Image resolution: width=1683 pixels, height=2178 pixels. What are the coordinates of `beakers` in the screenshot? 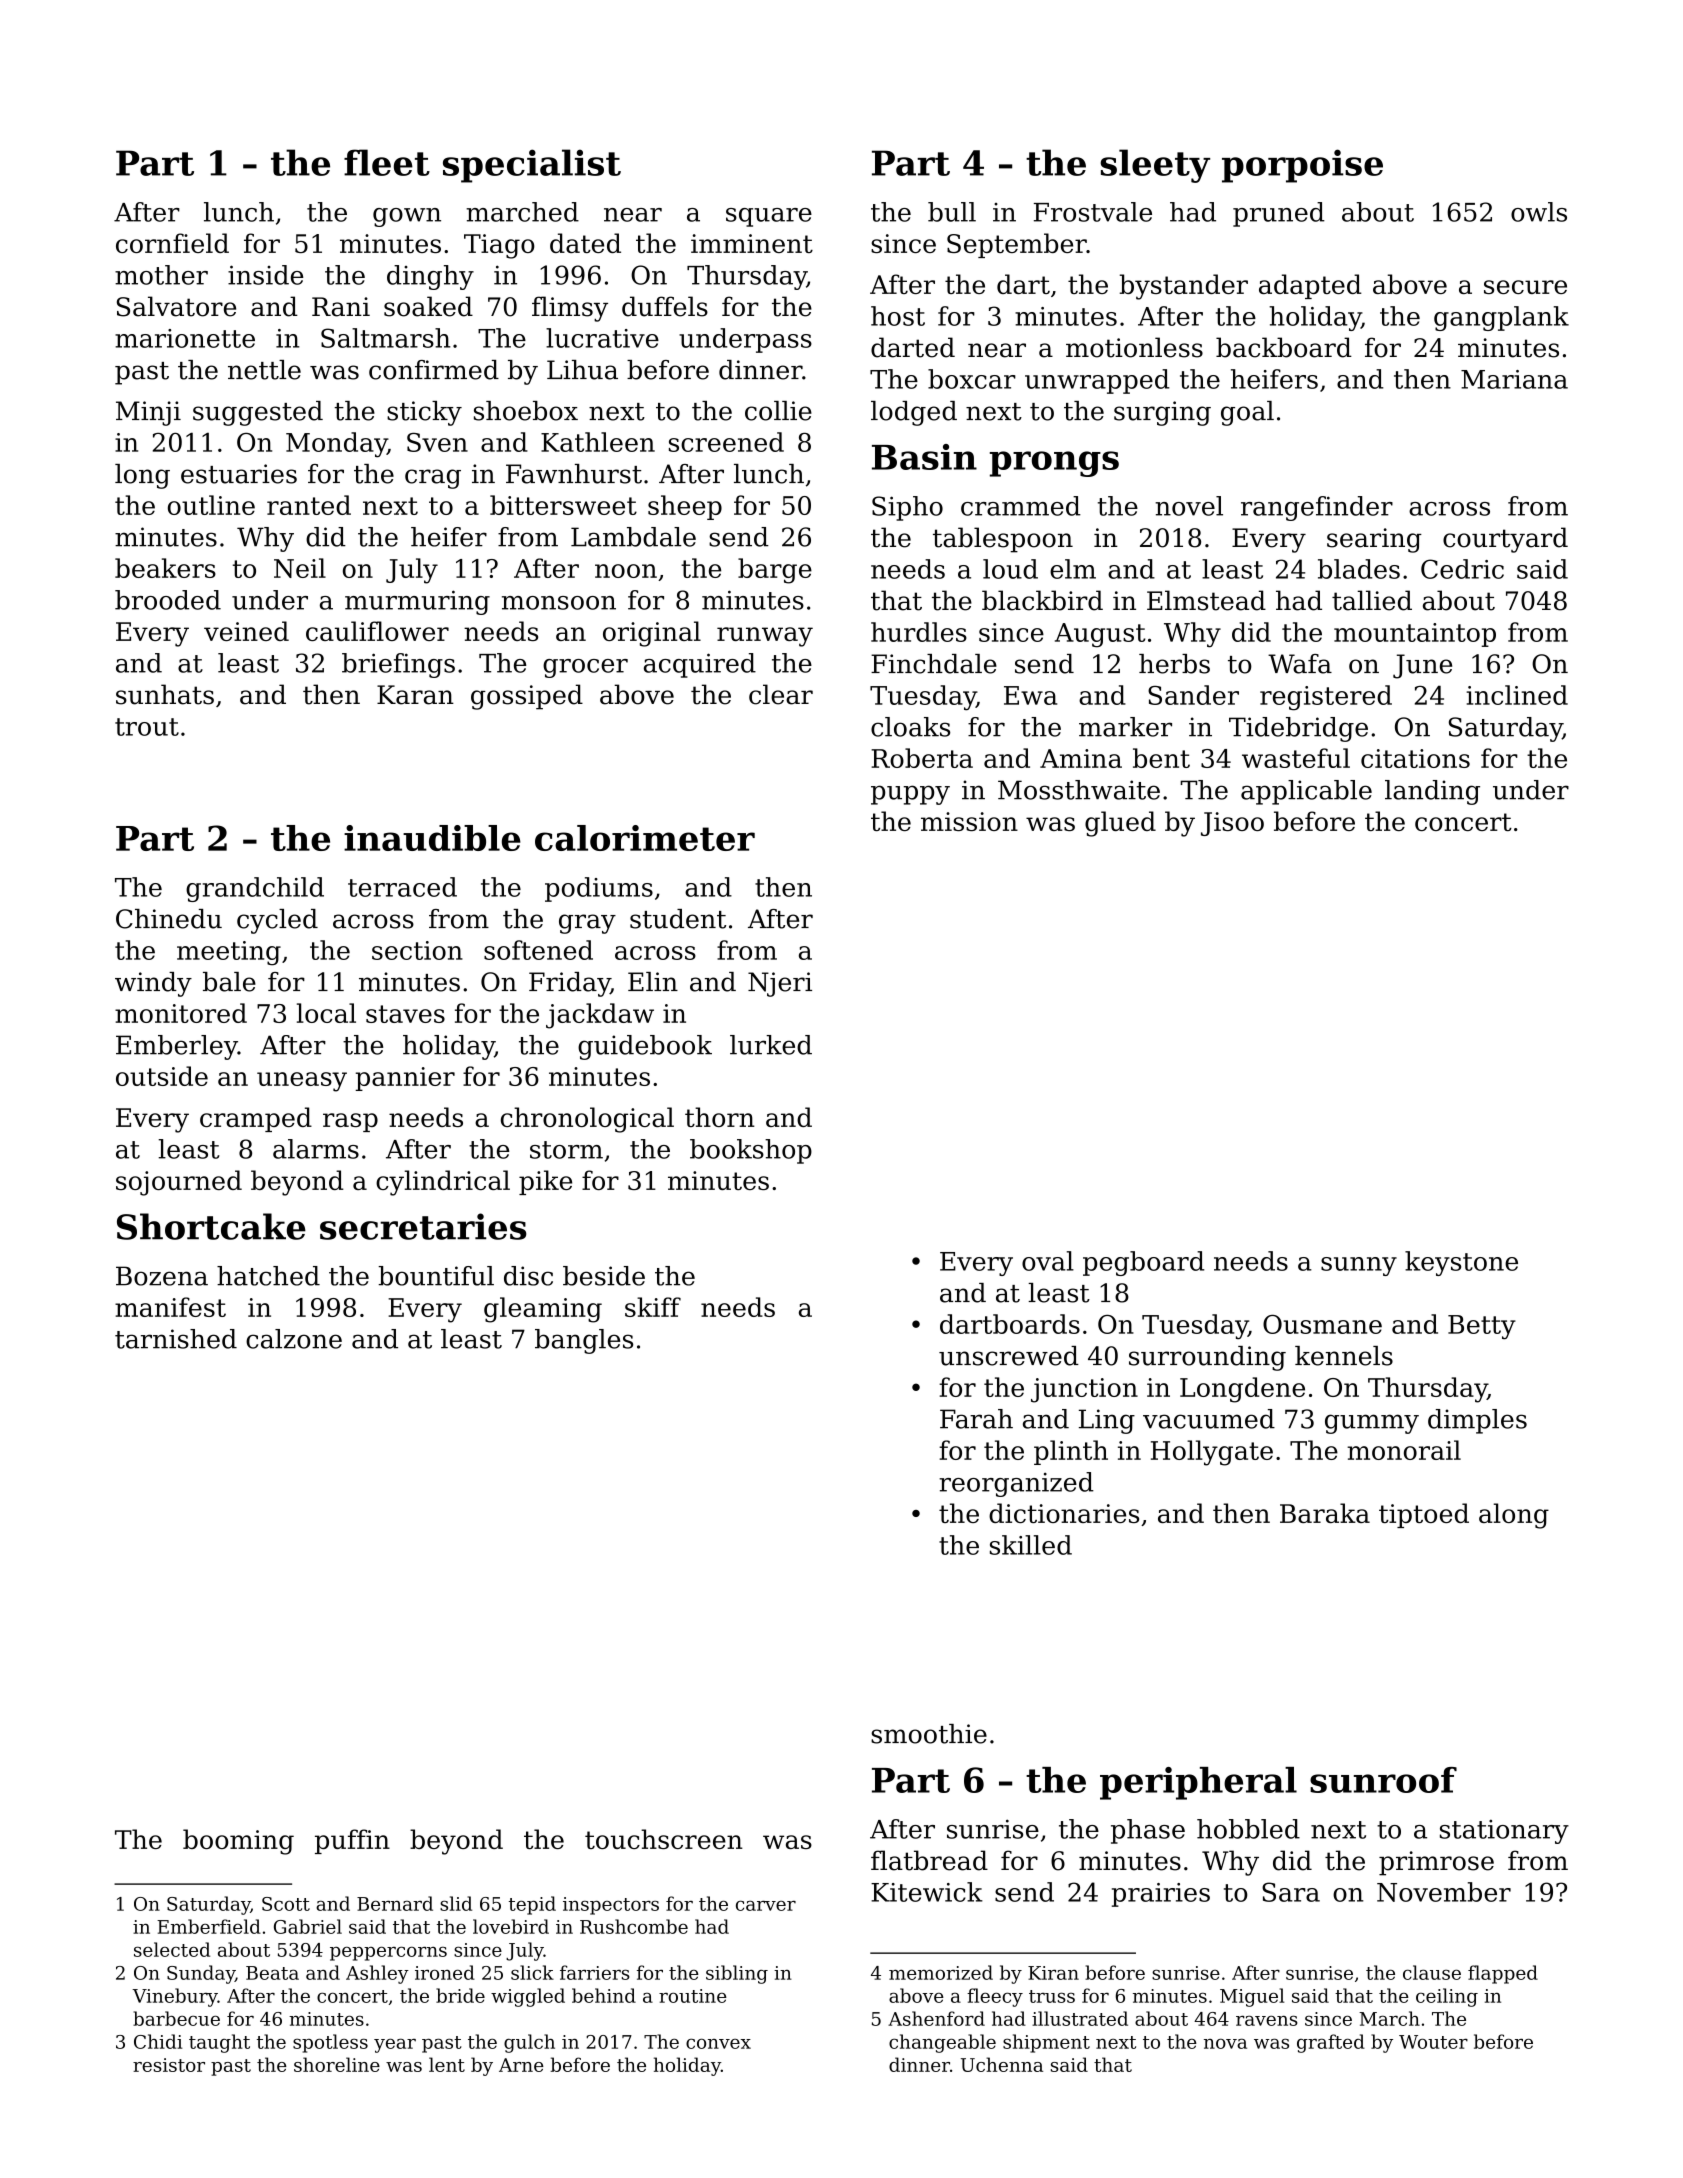 It's located at (165, 568).
